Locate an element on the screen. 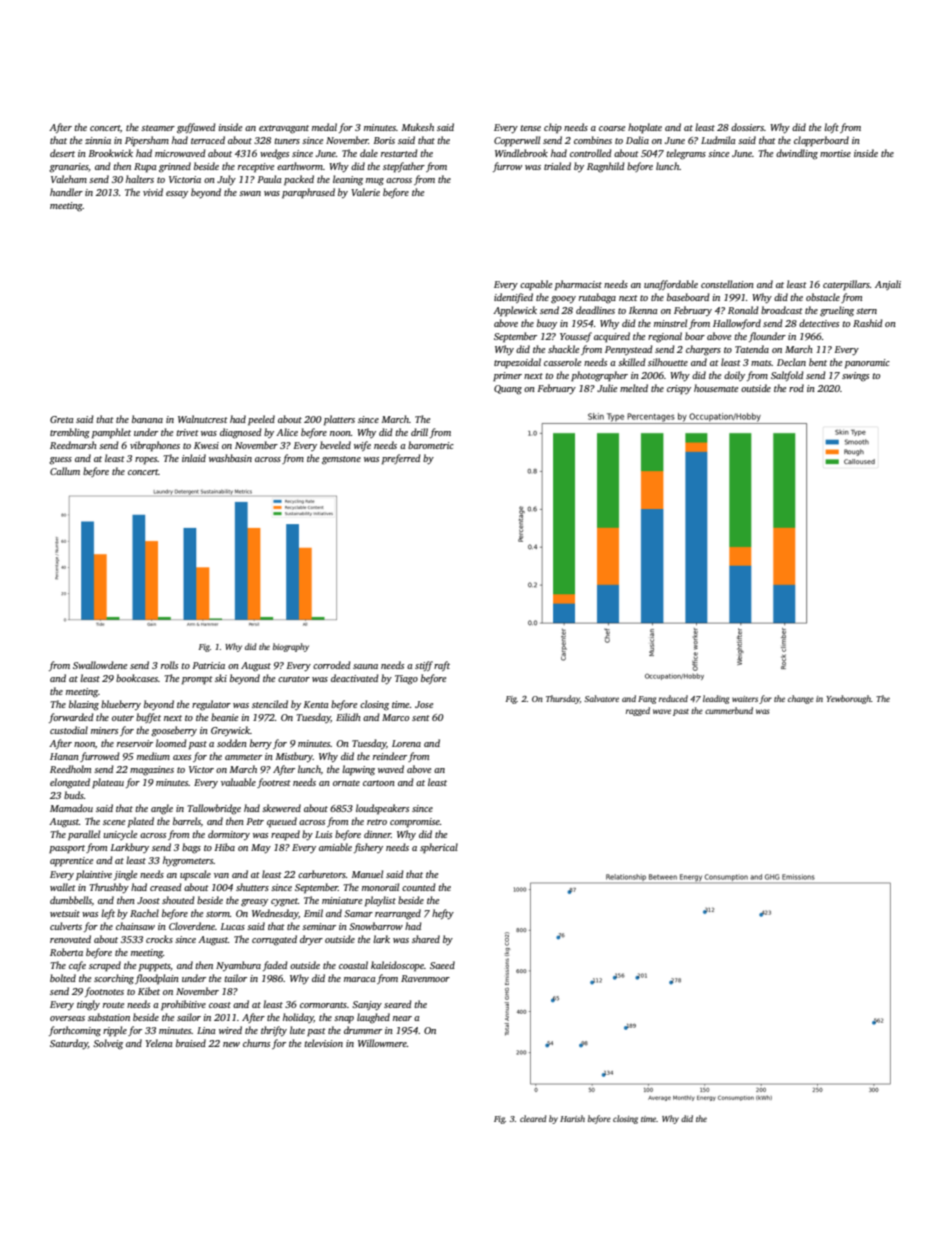 The height and width of the screenshot is (1233, 952). Anjali is located at coordinates (888, 285).
